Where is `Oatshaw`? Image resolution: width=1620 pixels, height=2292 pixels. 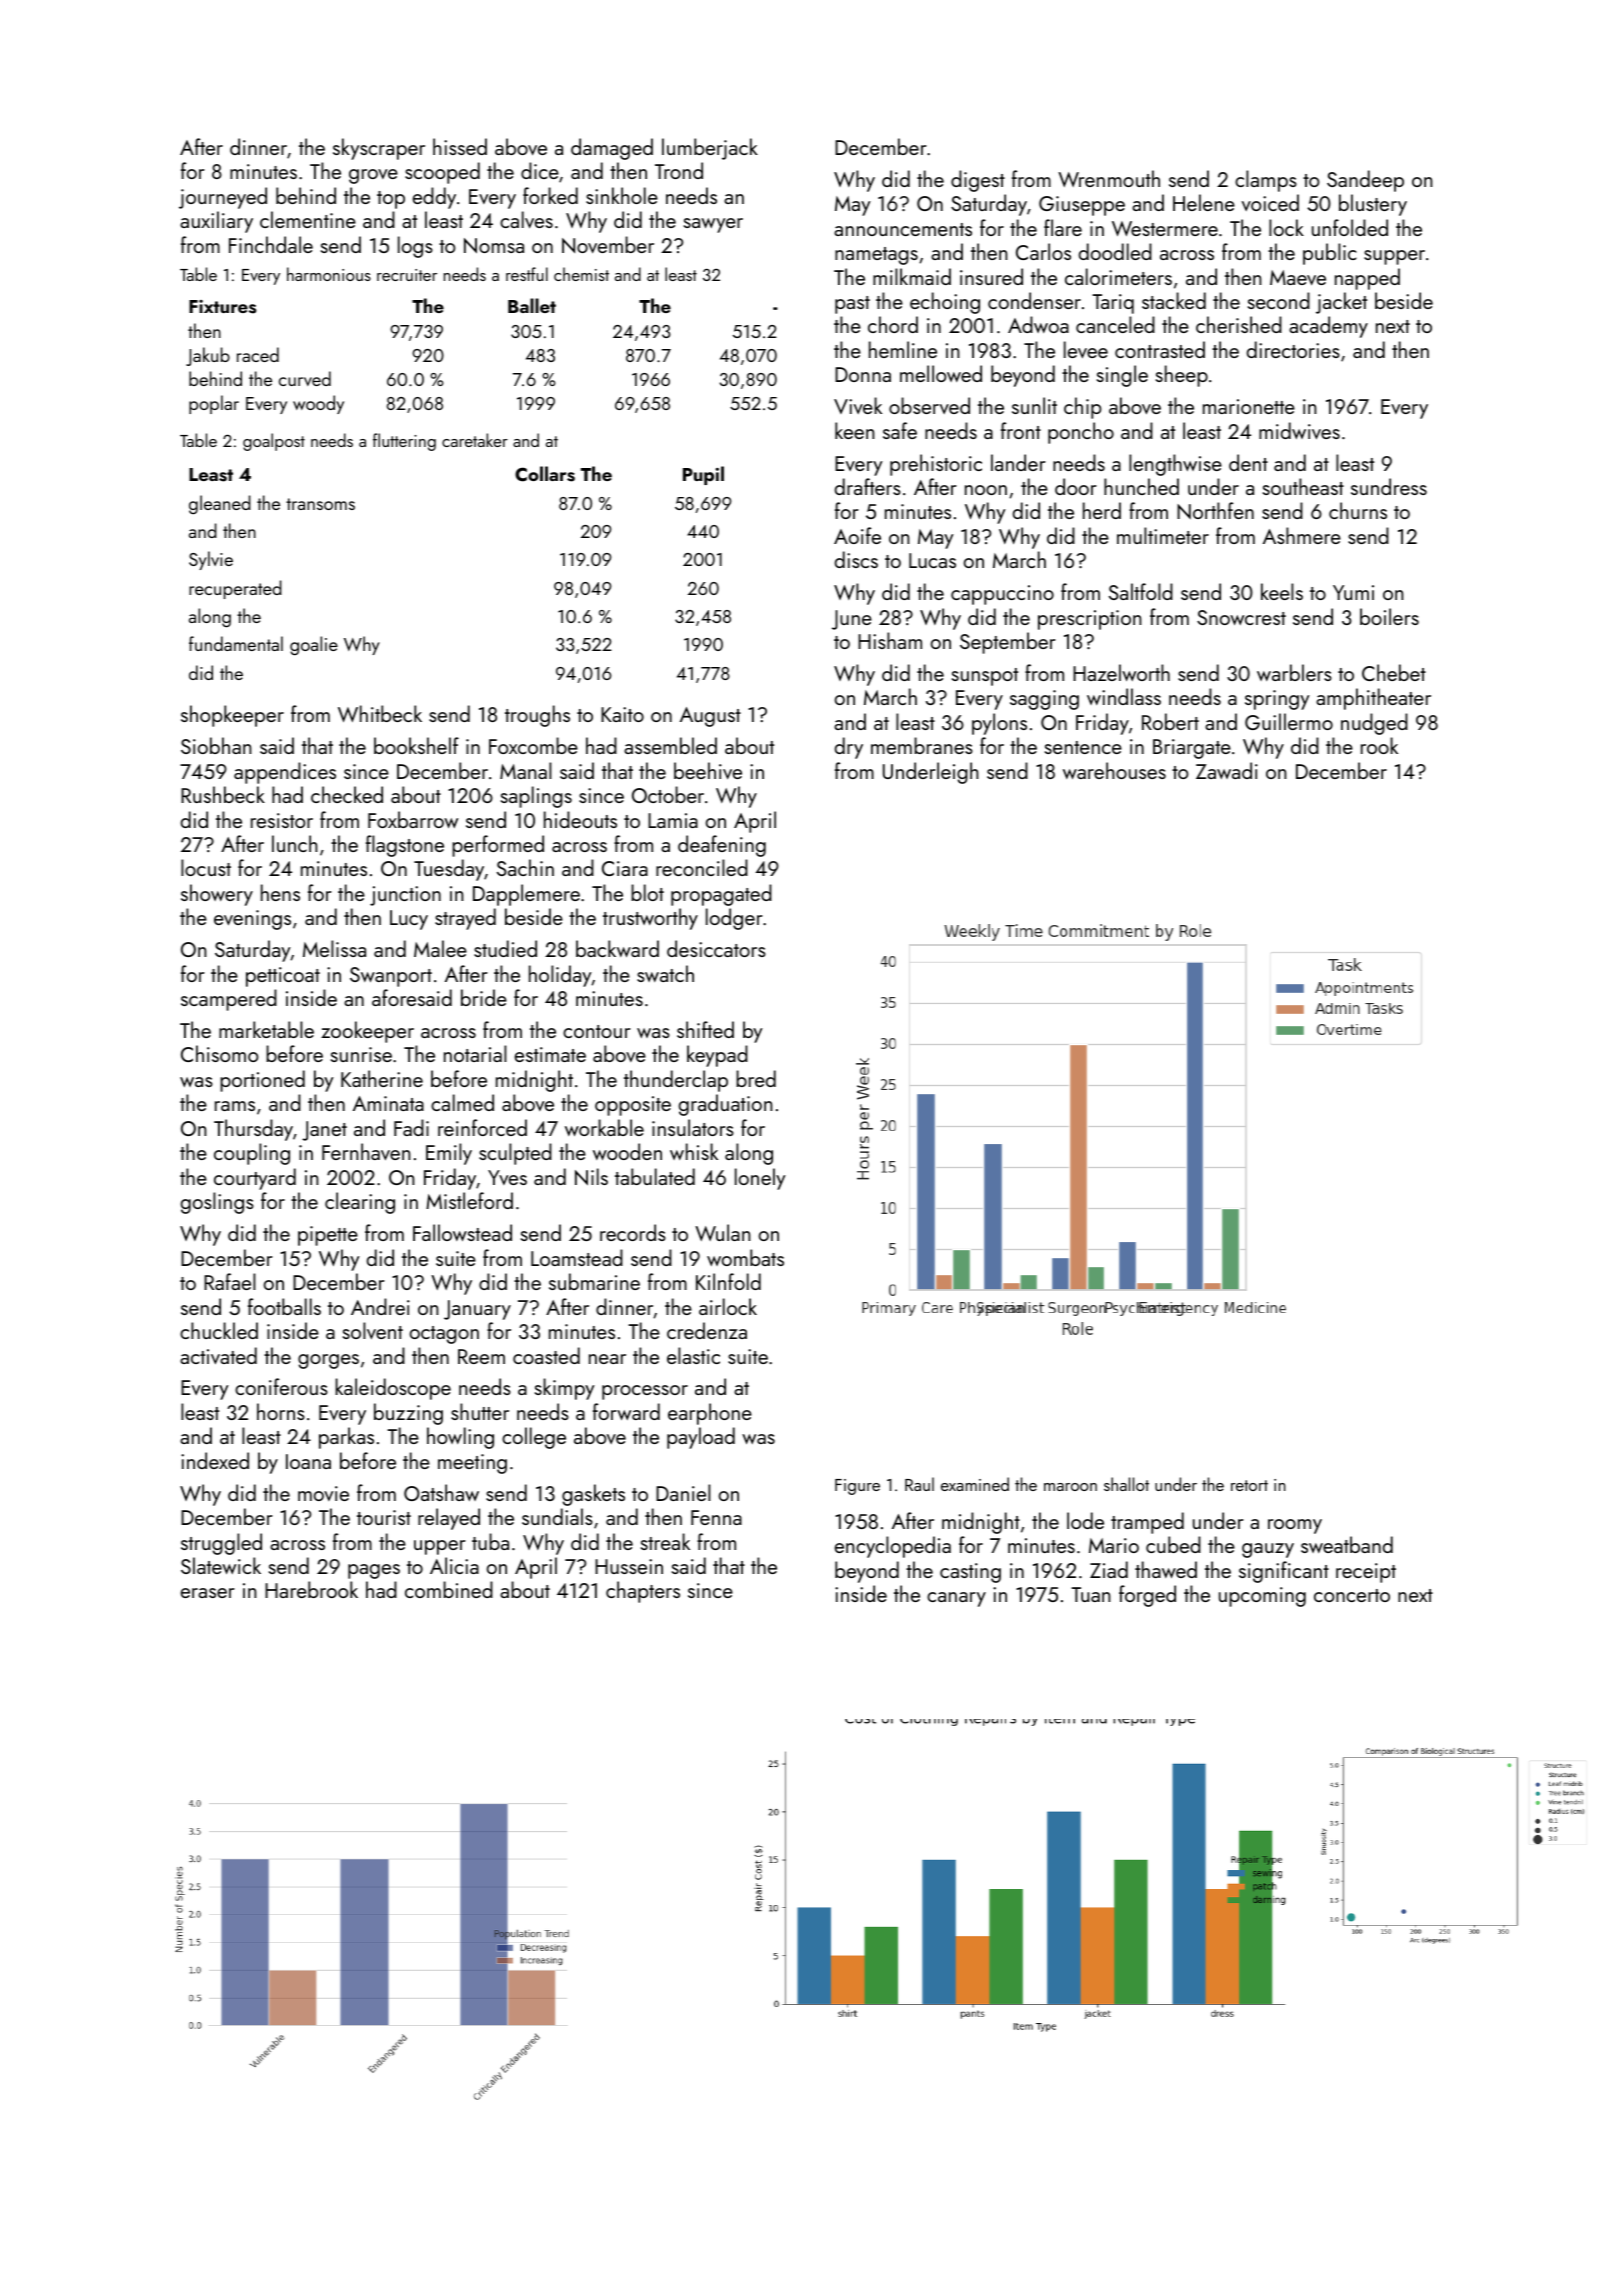
Oatshaw is located at coordinates (441, 1492).
